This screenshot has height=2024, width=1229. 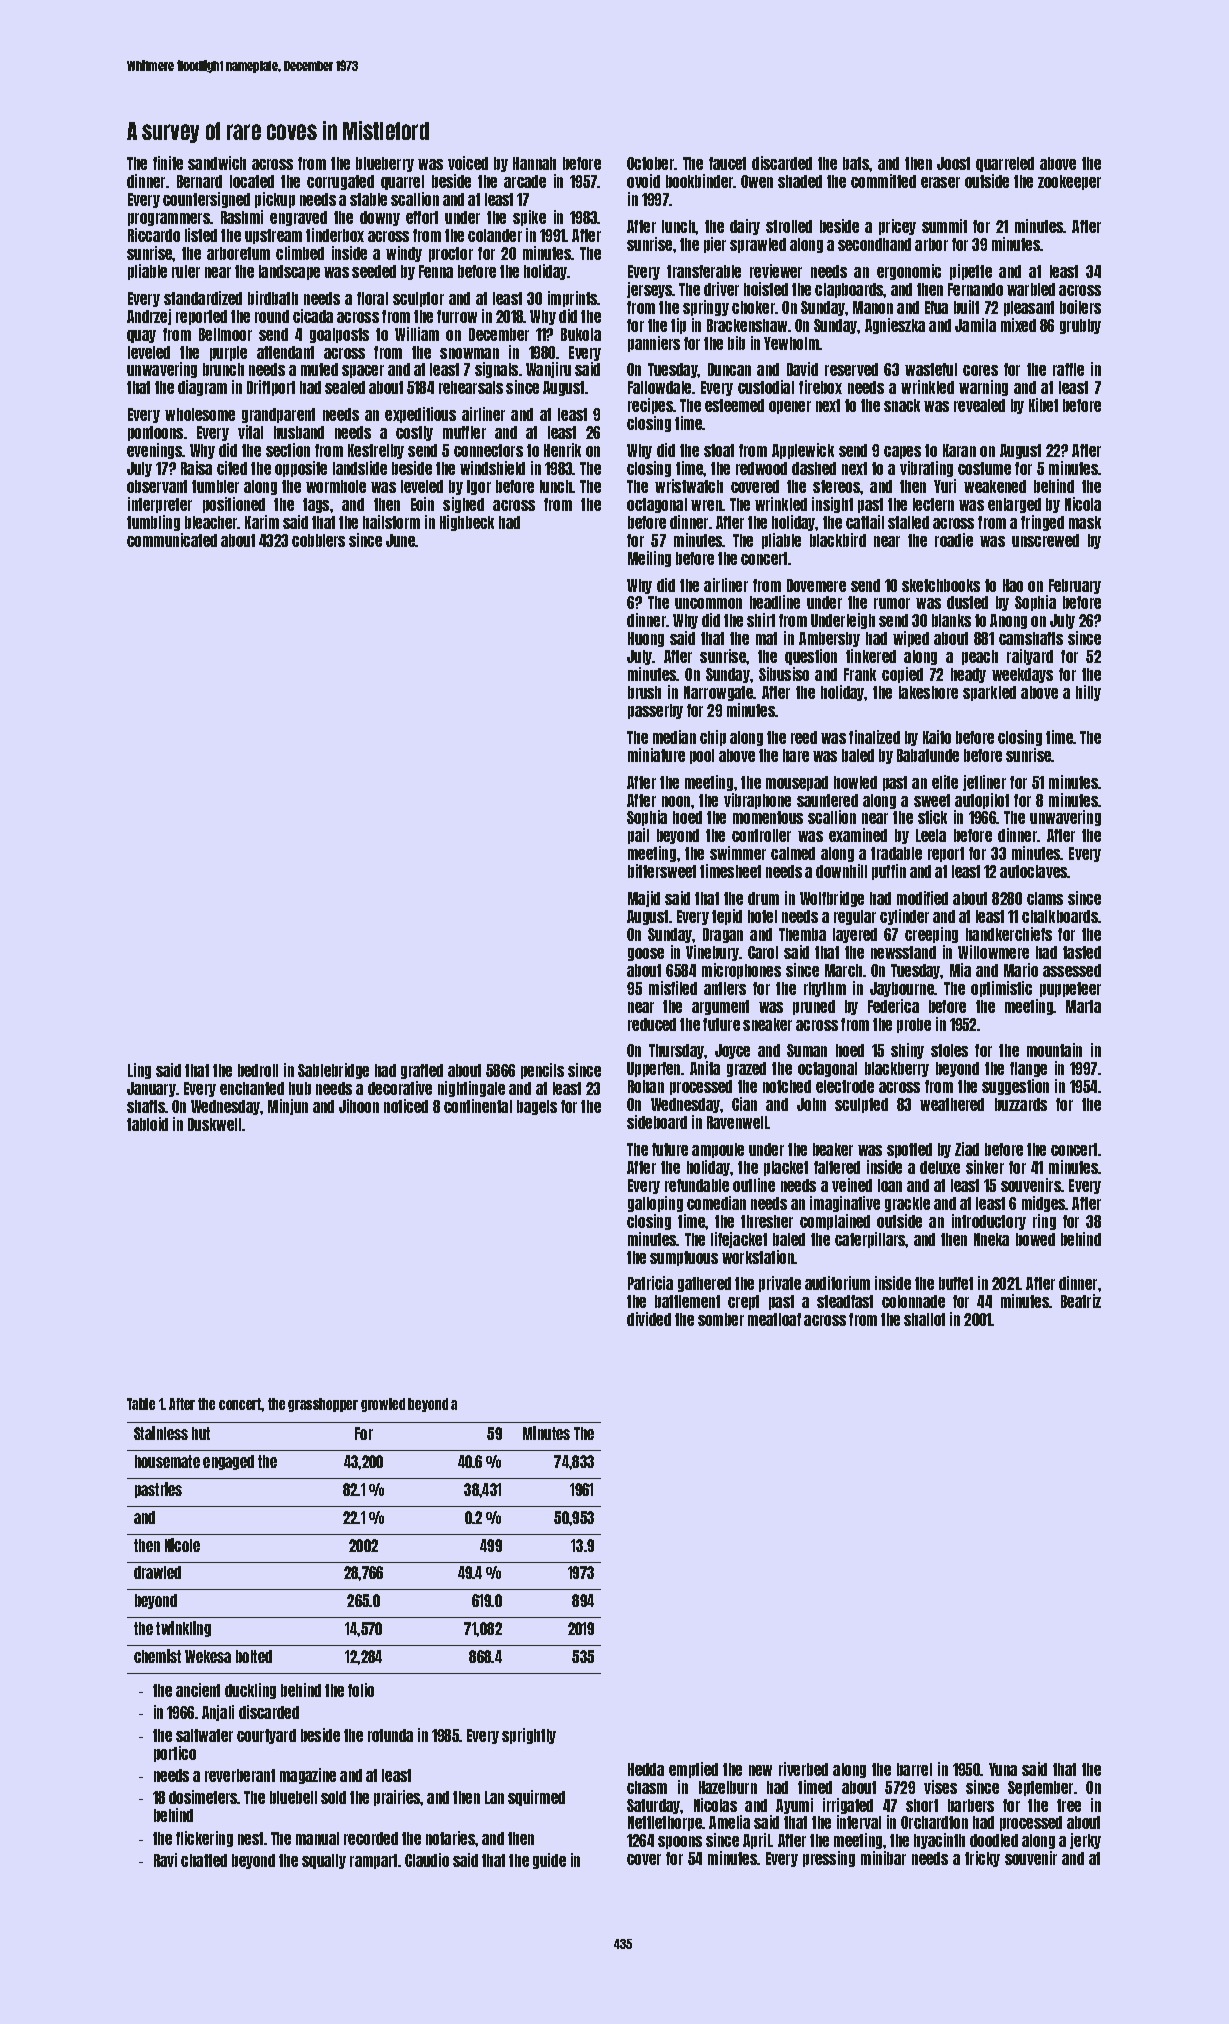 What do you see at coordinates (953, 163) in the screenshot?
I see `Joost` at bounding box center [953, 163].
